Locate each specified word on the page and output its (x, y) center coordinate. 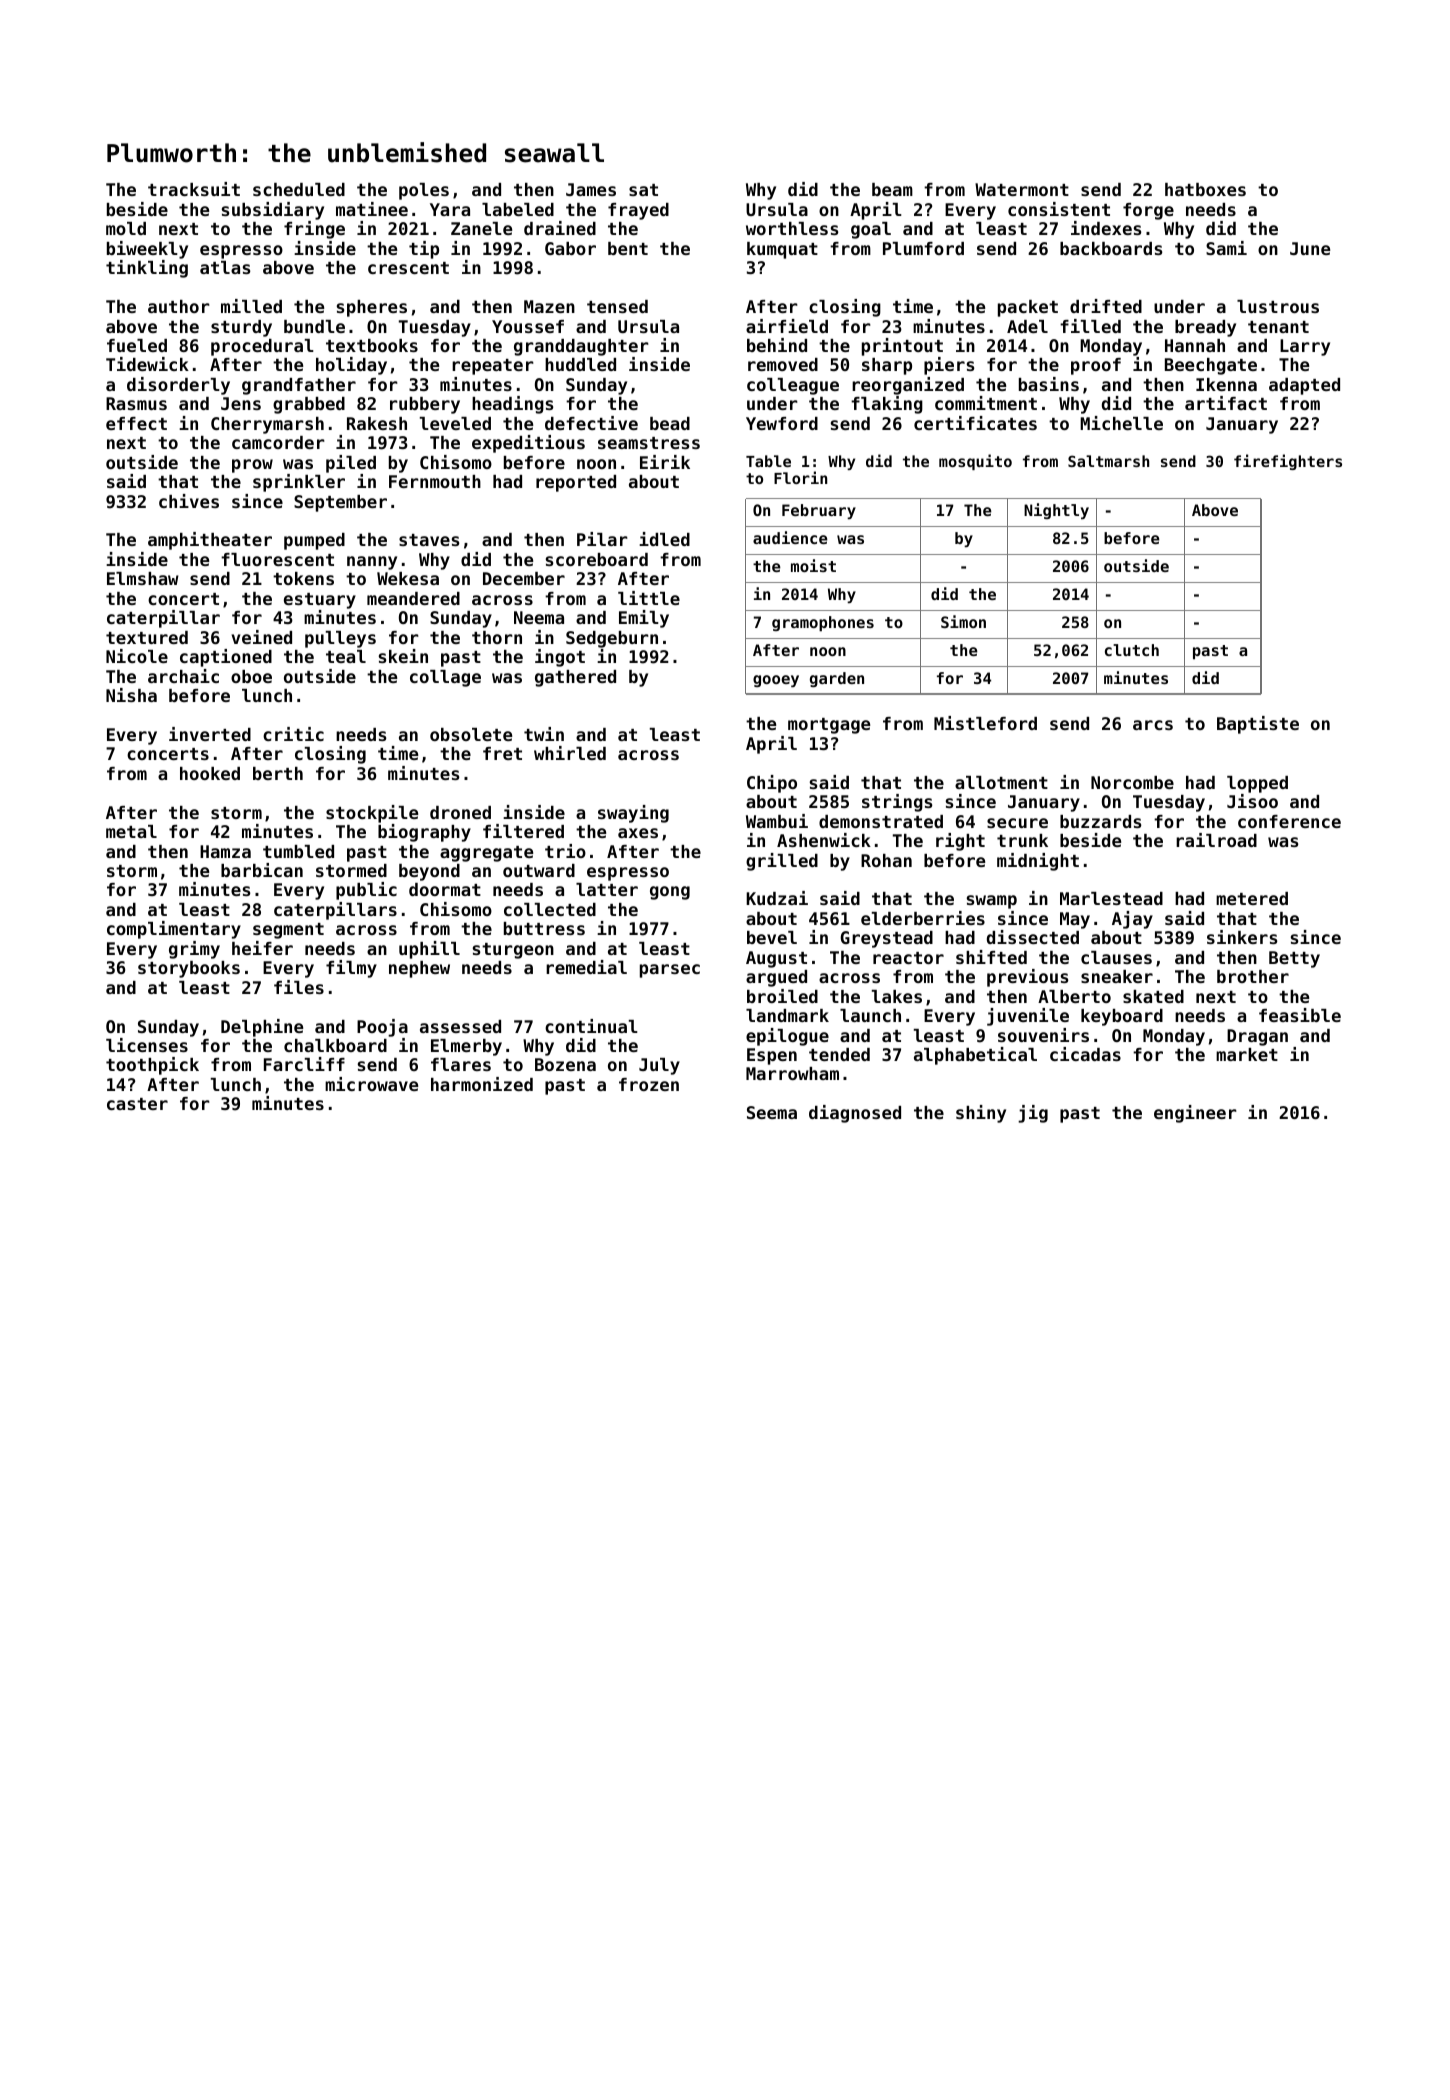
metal (131, 831)
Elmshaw (143, 578)
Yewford (782, 423)
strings (897, 803)
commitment (986, 403)
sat (643, 190)
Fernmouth (435, 481)
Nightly (1056, 511)
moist (813, 565)
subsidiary (273, 211)
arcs (1153, 725)
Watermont (1022, 189)
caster (137, 1104)
